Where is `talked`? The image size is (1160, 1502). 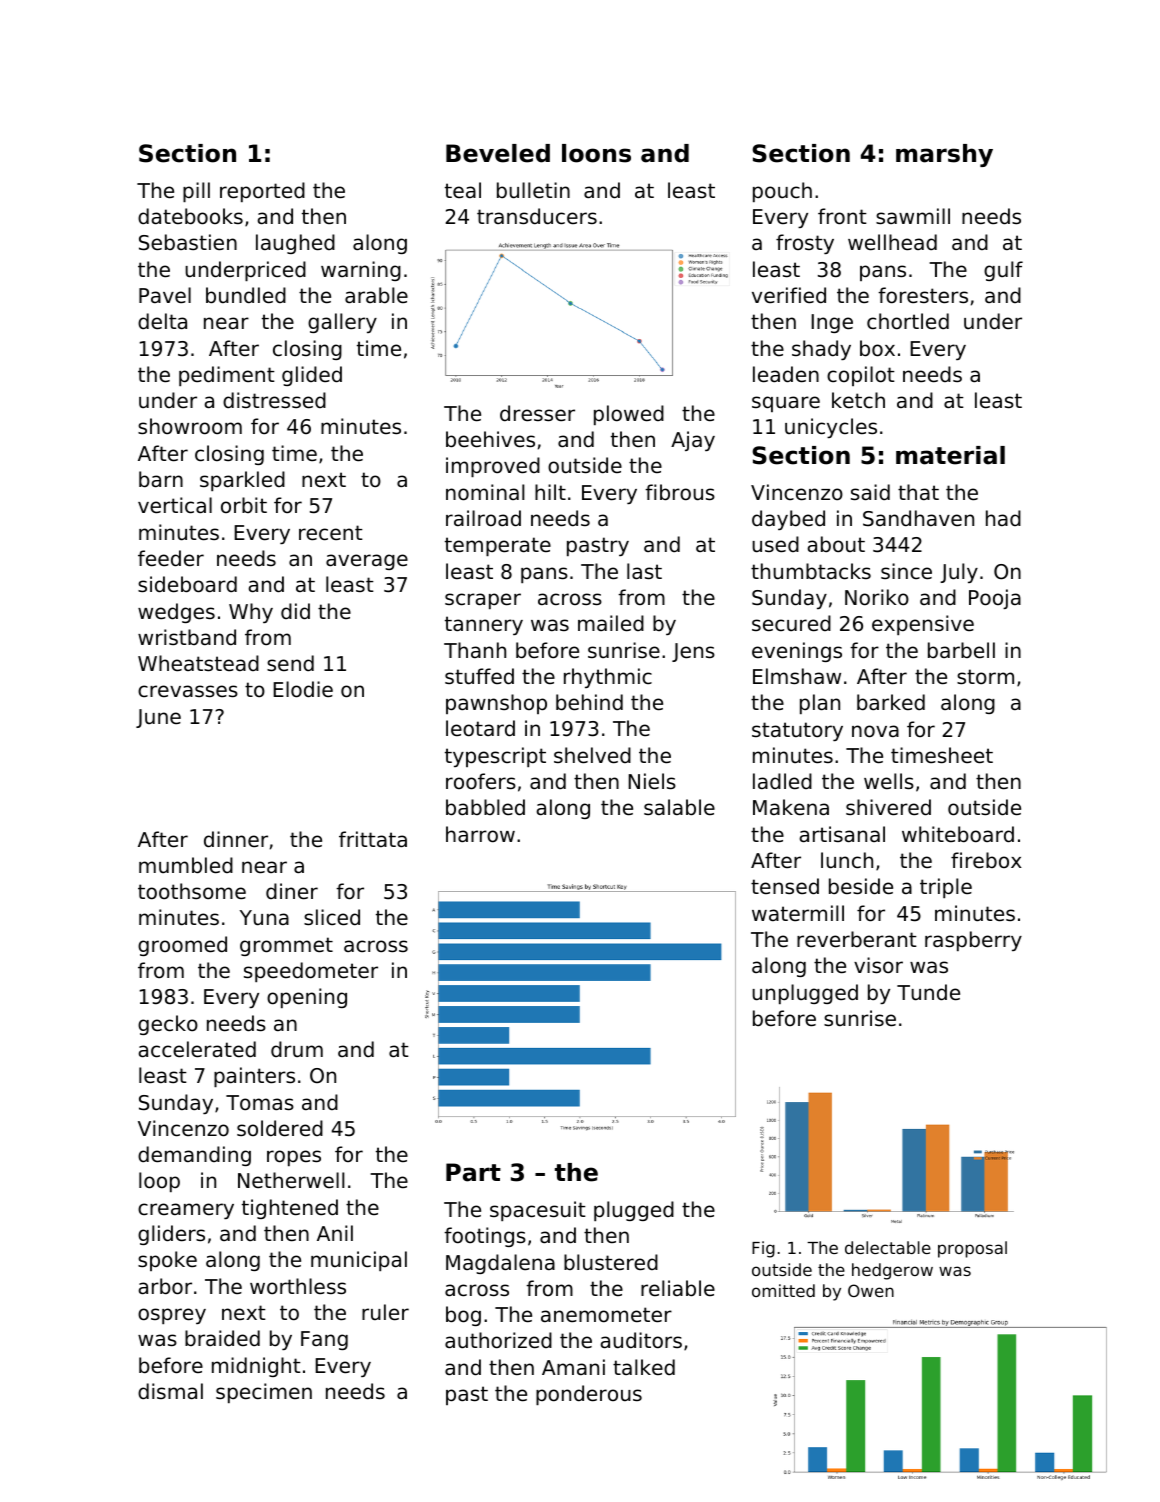 talked is located at coordinates (644, 1367).
